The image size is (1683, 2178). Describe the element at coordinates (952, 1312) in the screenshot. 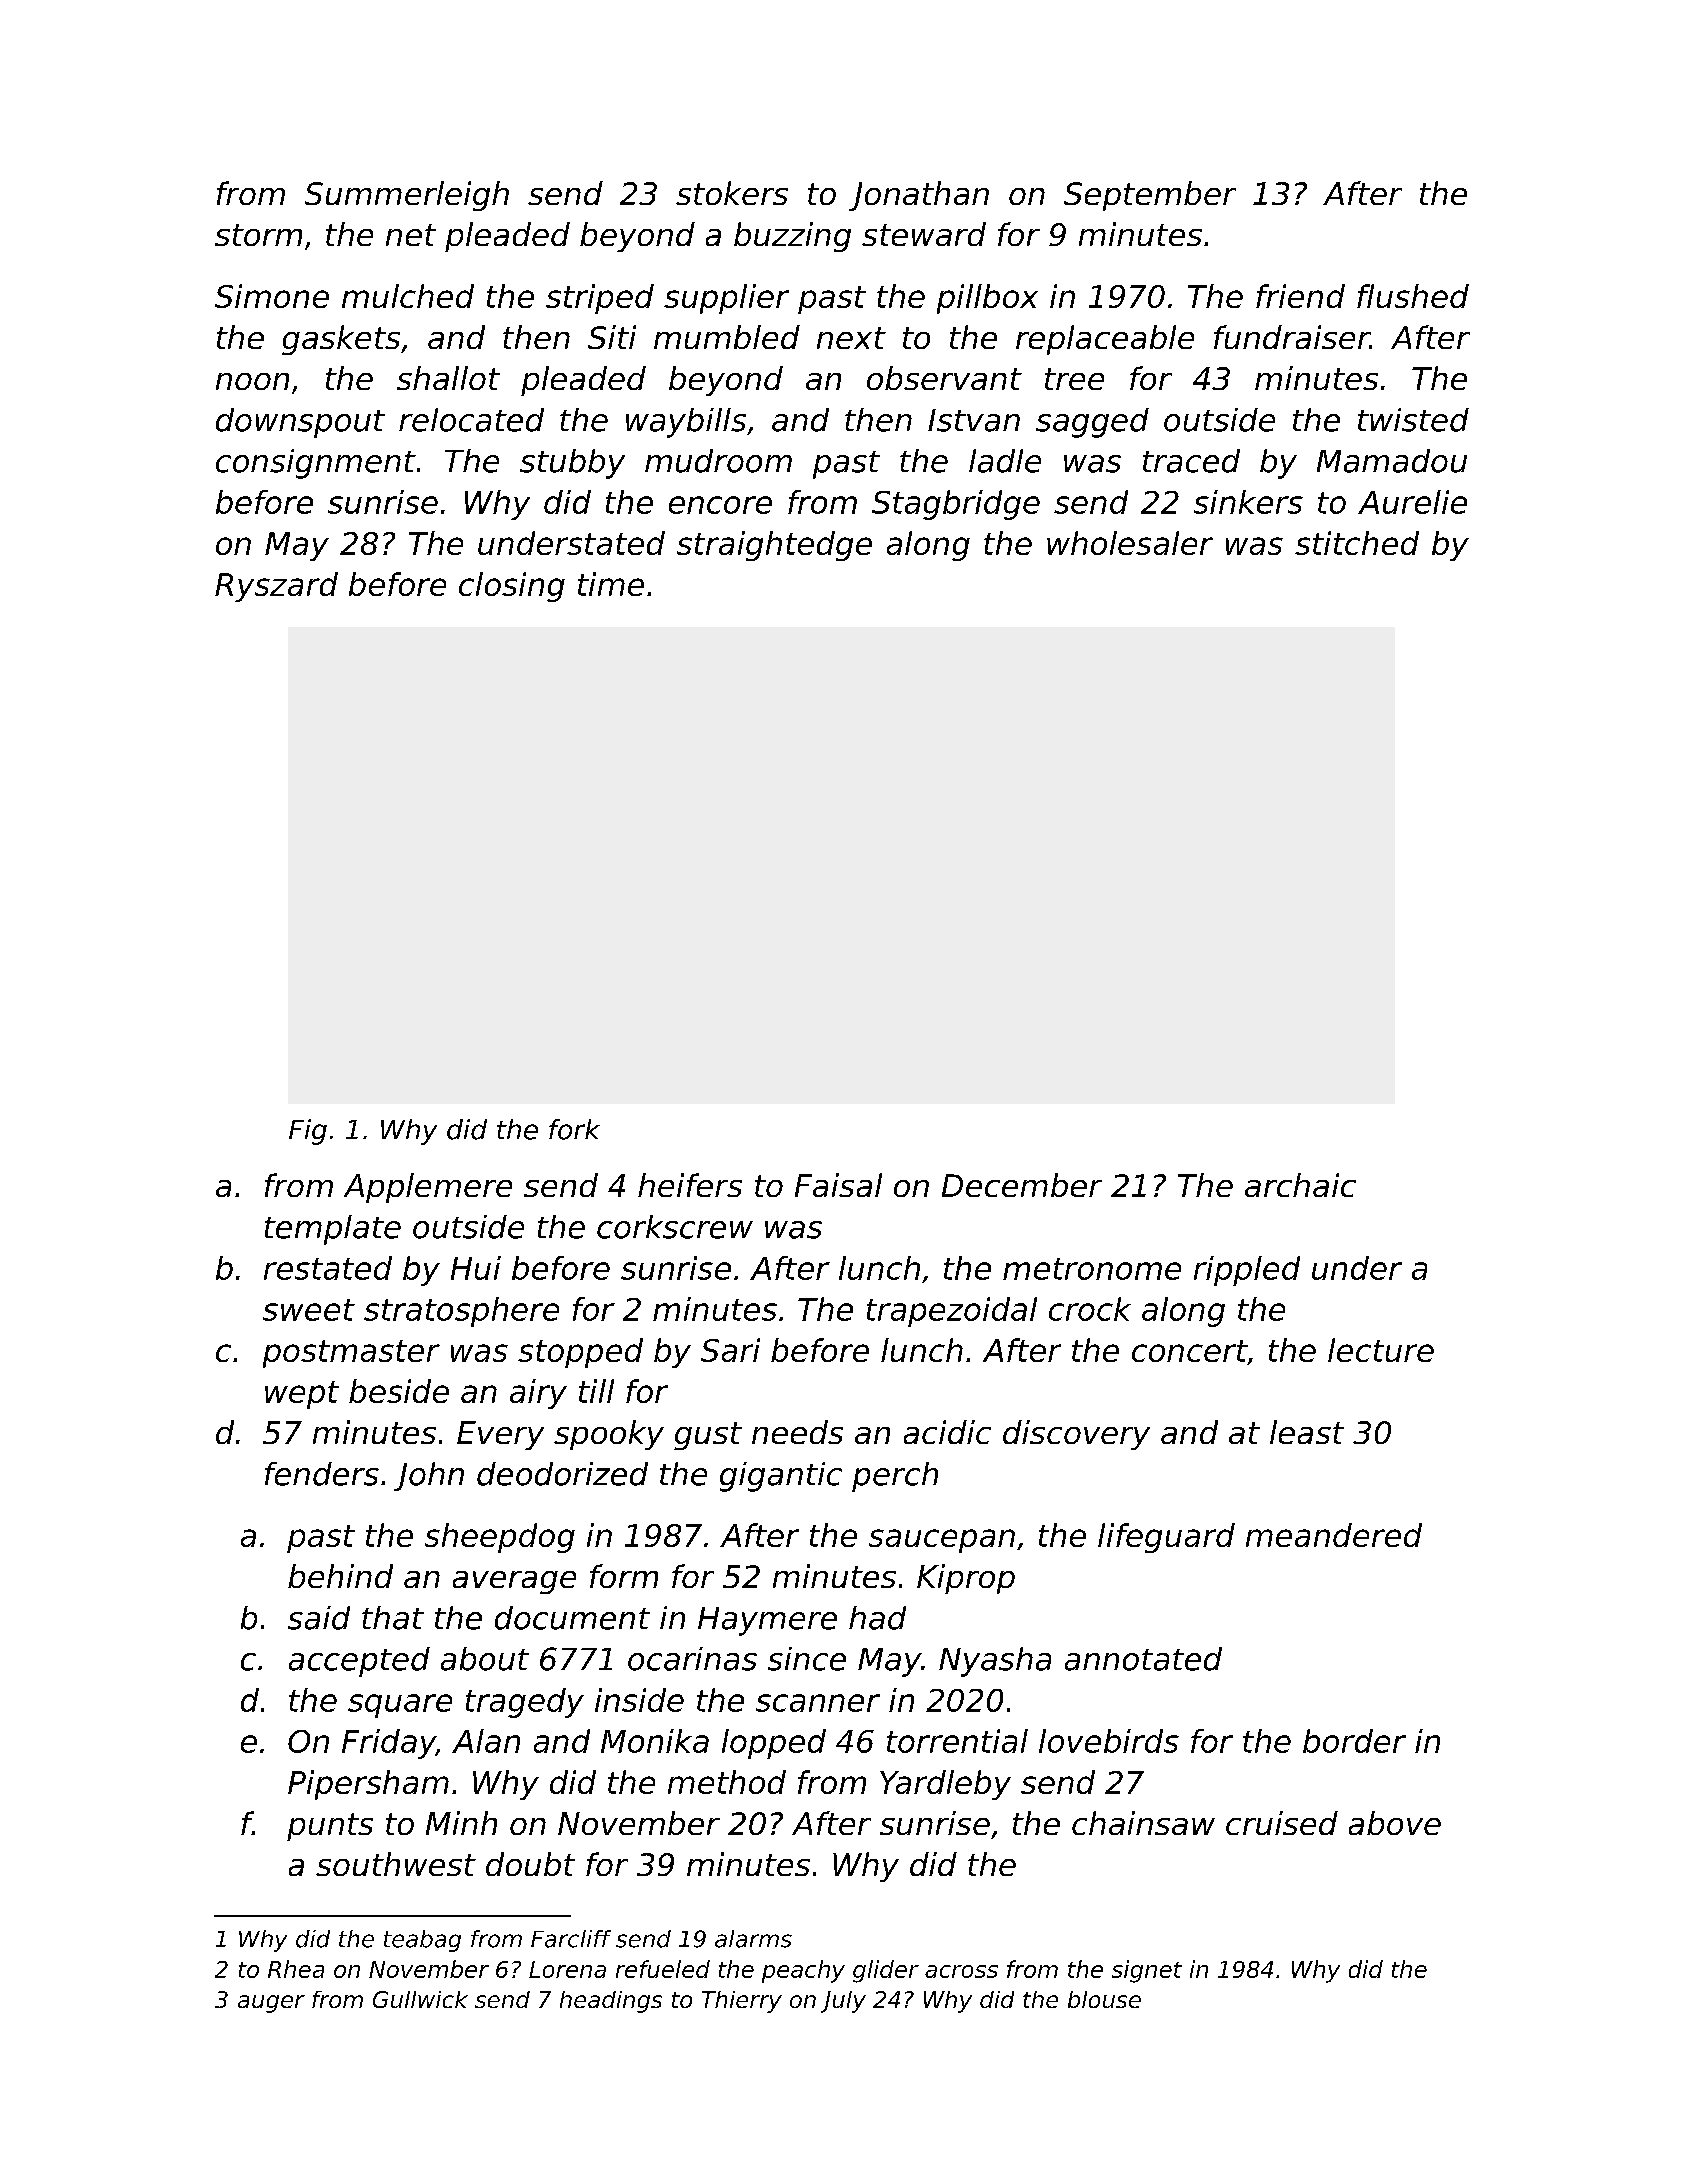

I see `trapezoidal` at that location.
